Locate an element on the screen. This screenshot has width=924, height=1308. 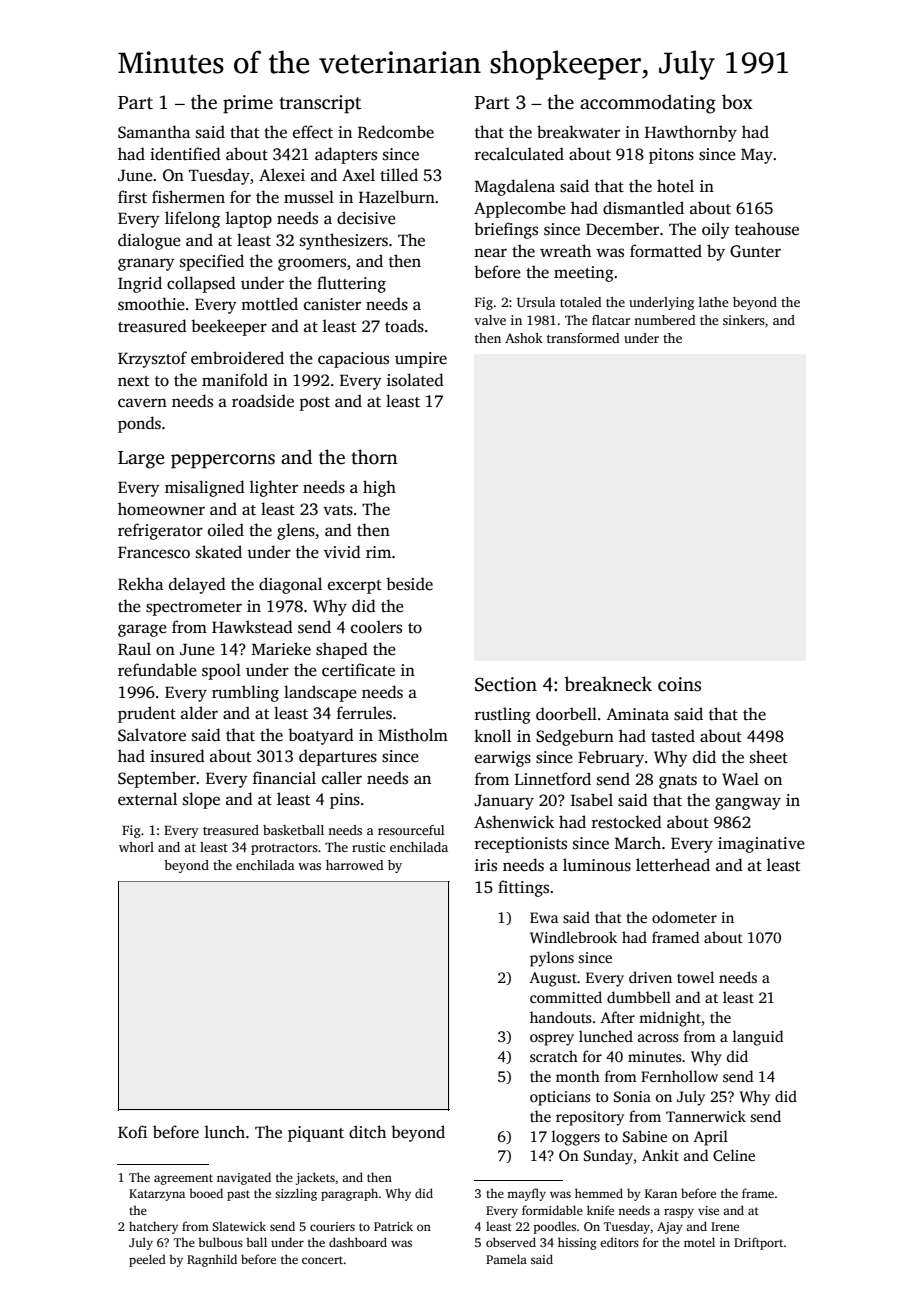
Kofi is located at coordinates (132, 1131).
